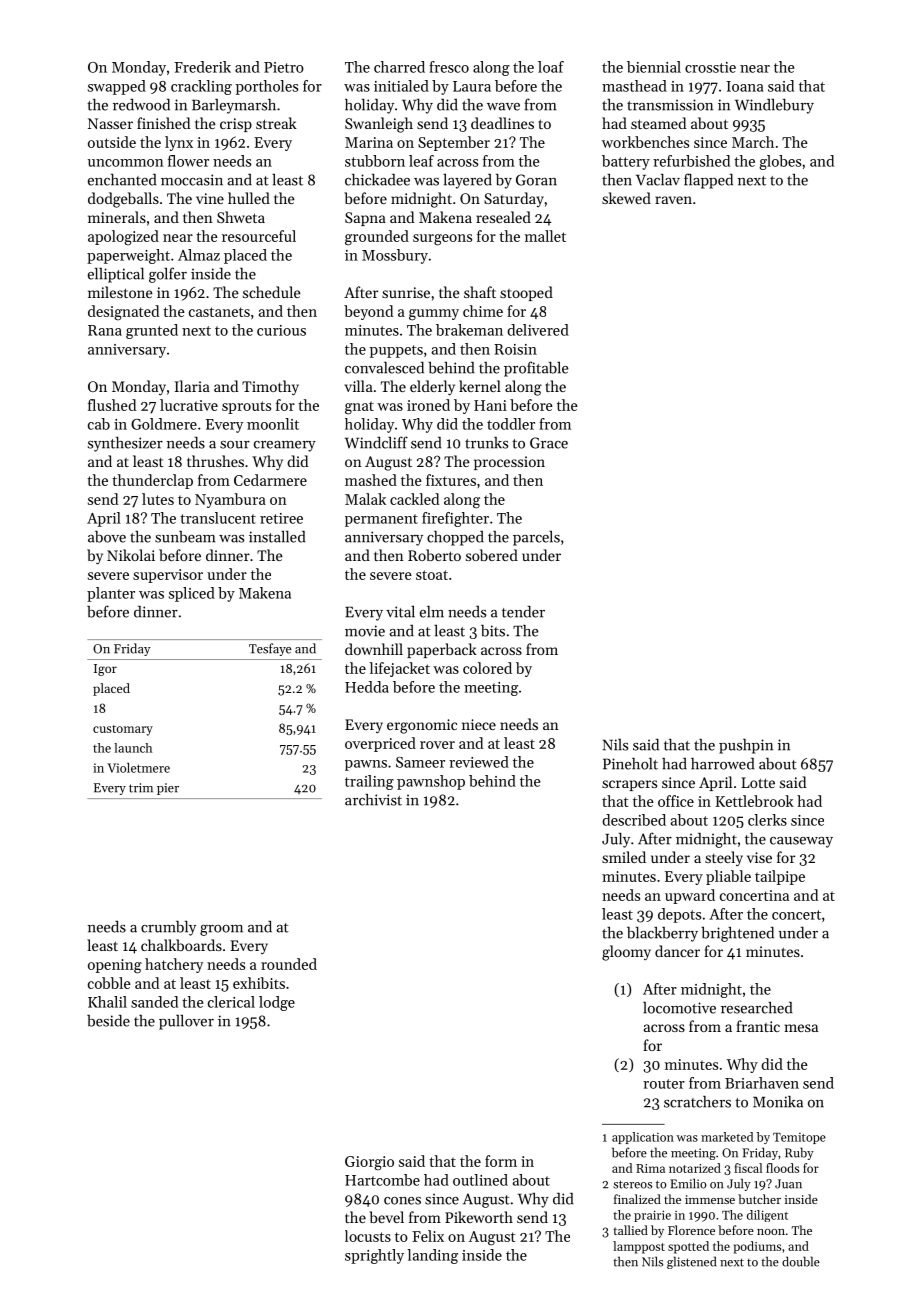  Describe the element at coordinates (374, 1256) in the screenshot. I see `sprightly` at that location.
